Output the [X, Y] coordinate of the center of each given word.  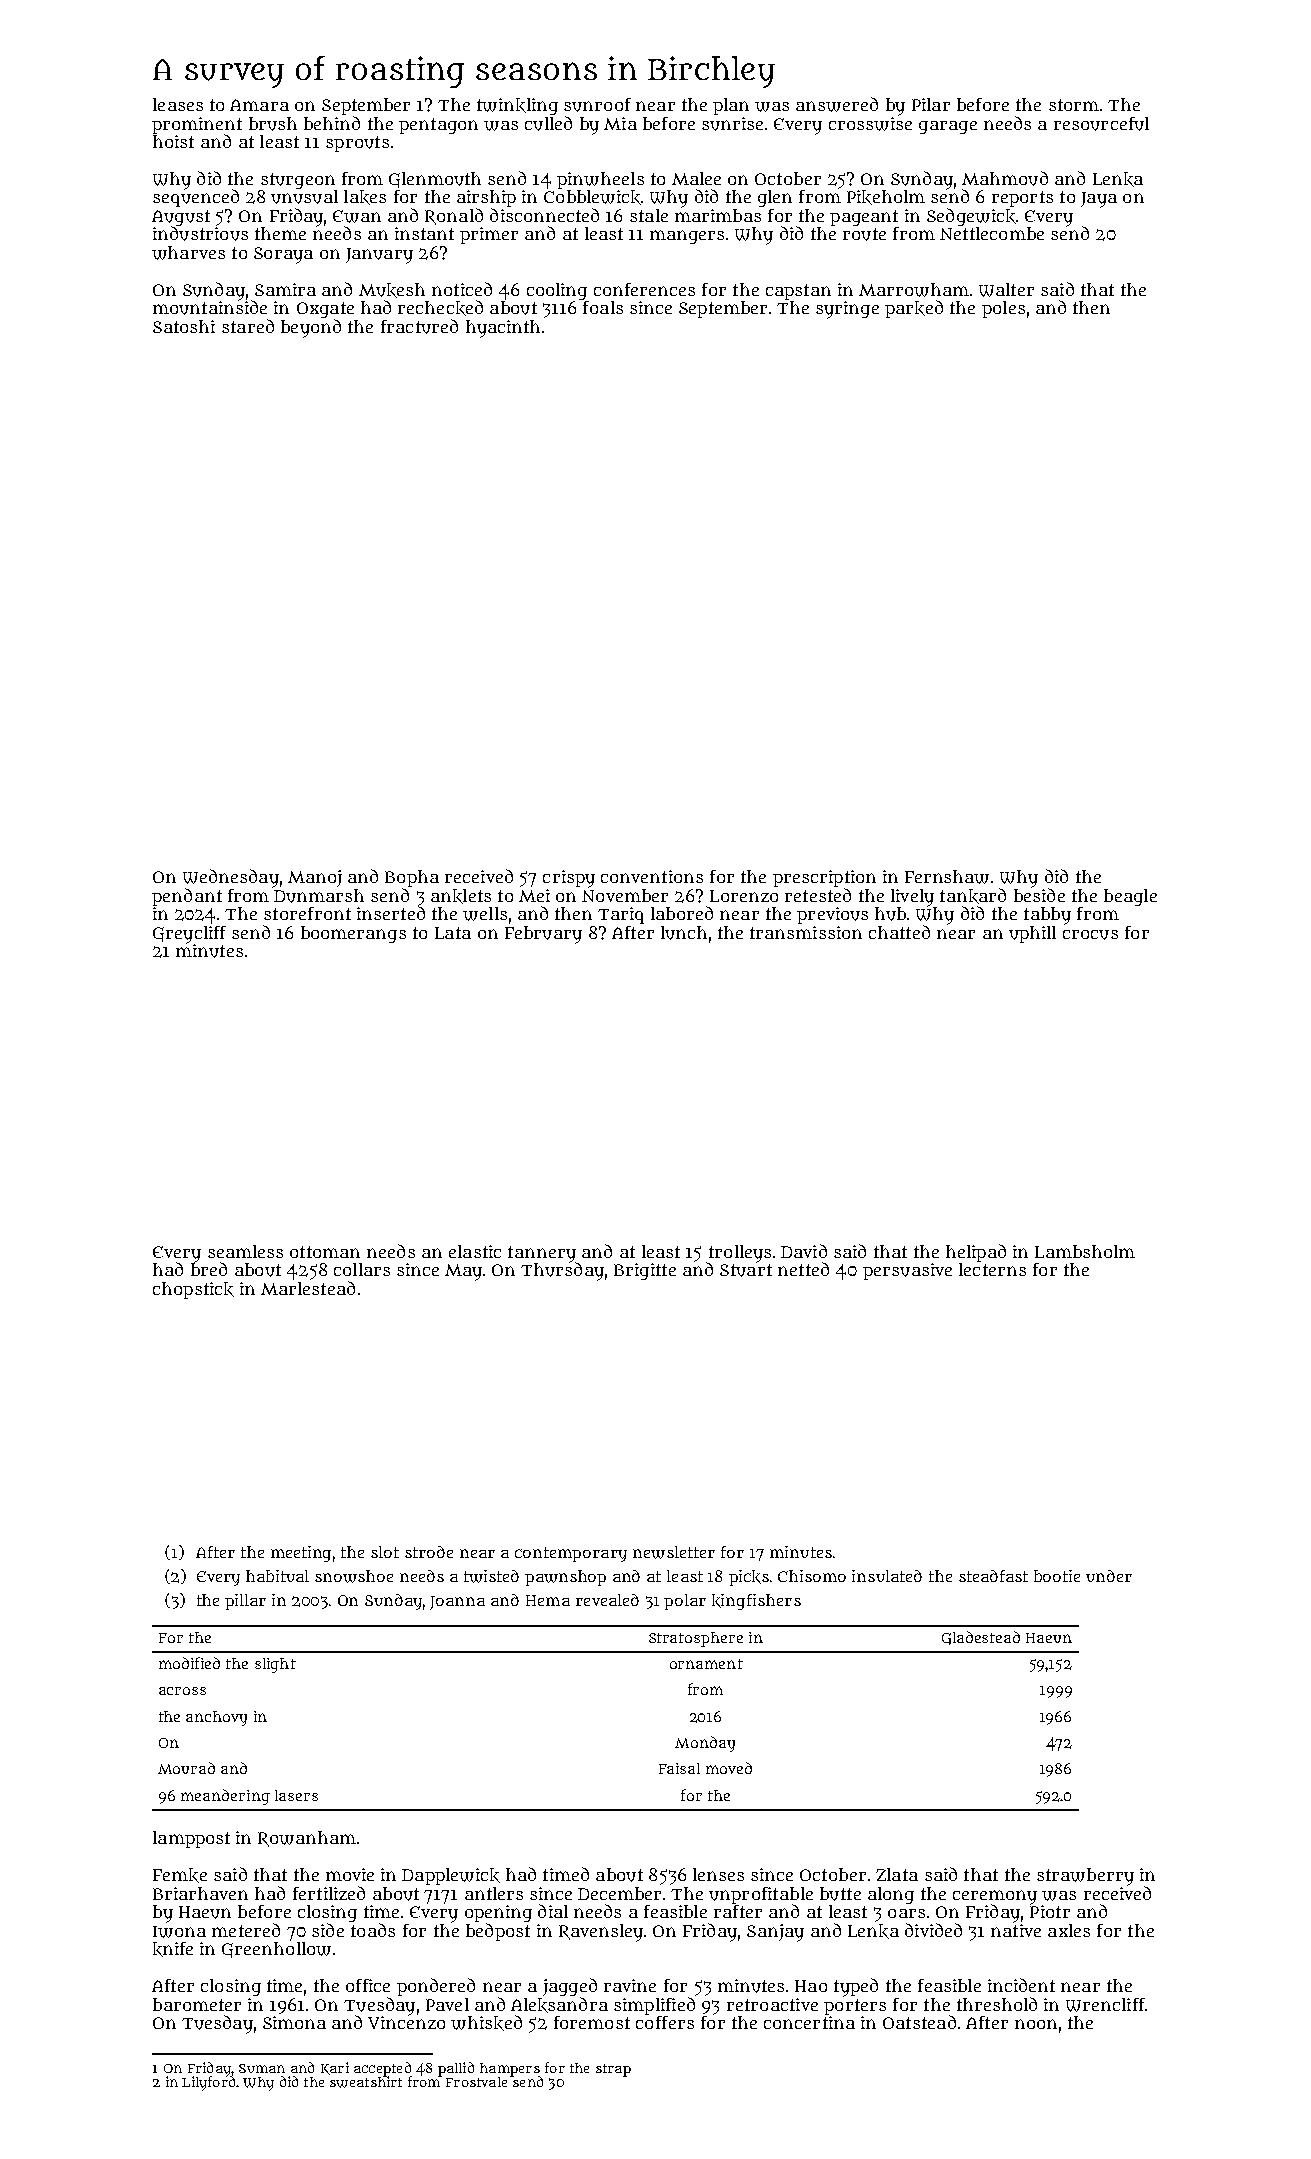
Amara [259, 105]
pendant [187, 897]
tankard [973, 896]
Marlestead [308, 1288]
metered [246, 1930]
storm [1074, 105]
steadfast [993, 1576]
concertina [809, 2022]
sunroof [597, 105]
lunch [684, 933]
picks [749, 1578]
